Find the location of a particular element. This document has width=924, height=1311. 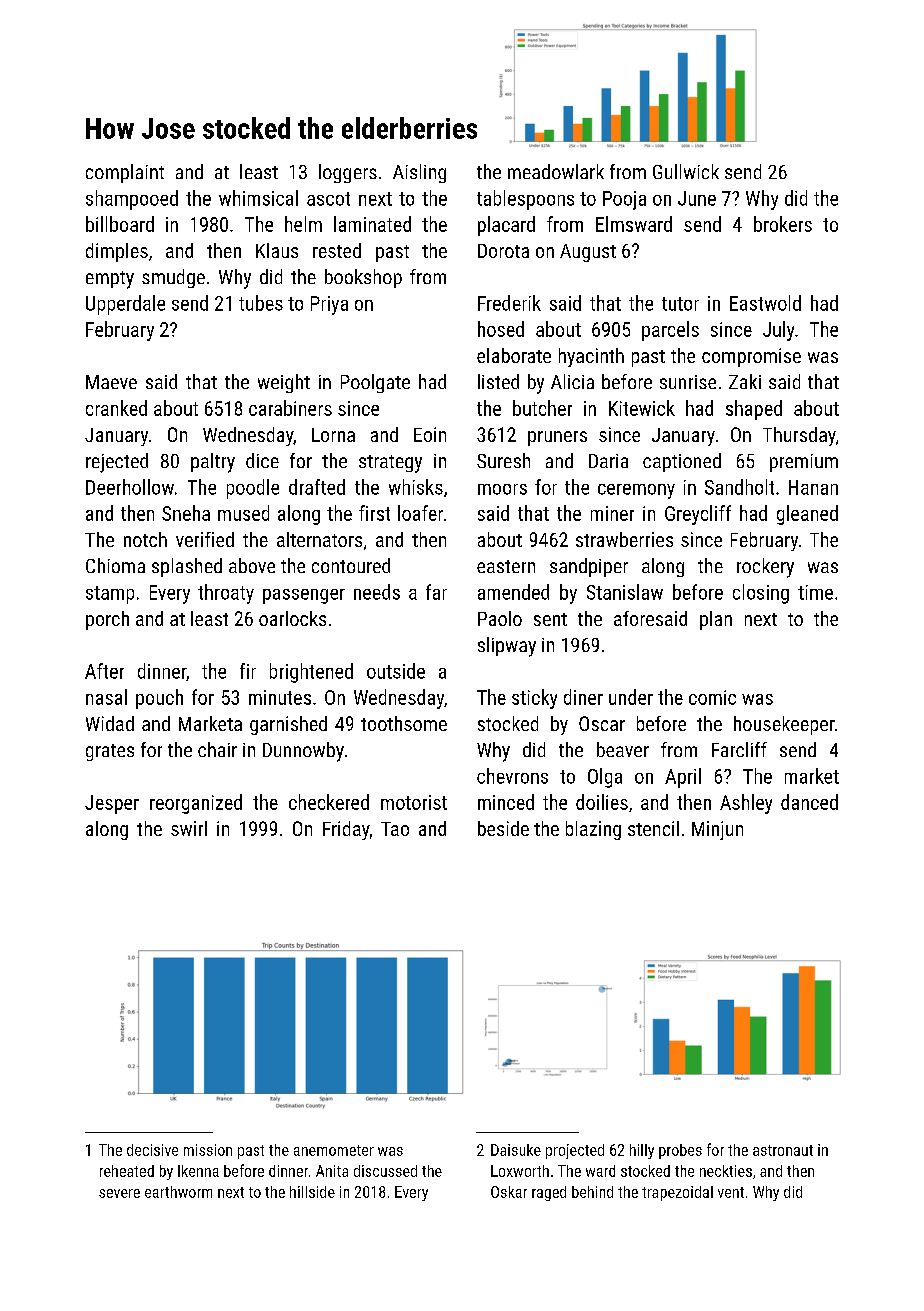

decisive is located at coordinates (152, 1150).
